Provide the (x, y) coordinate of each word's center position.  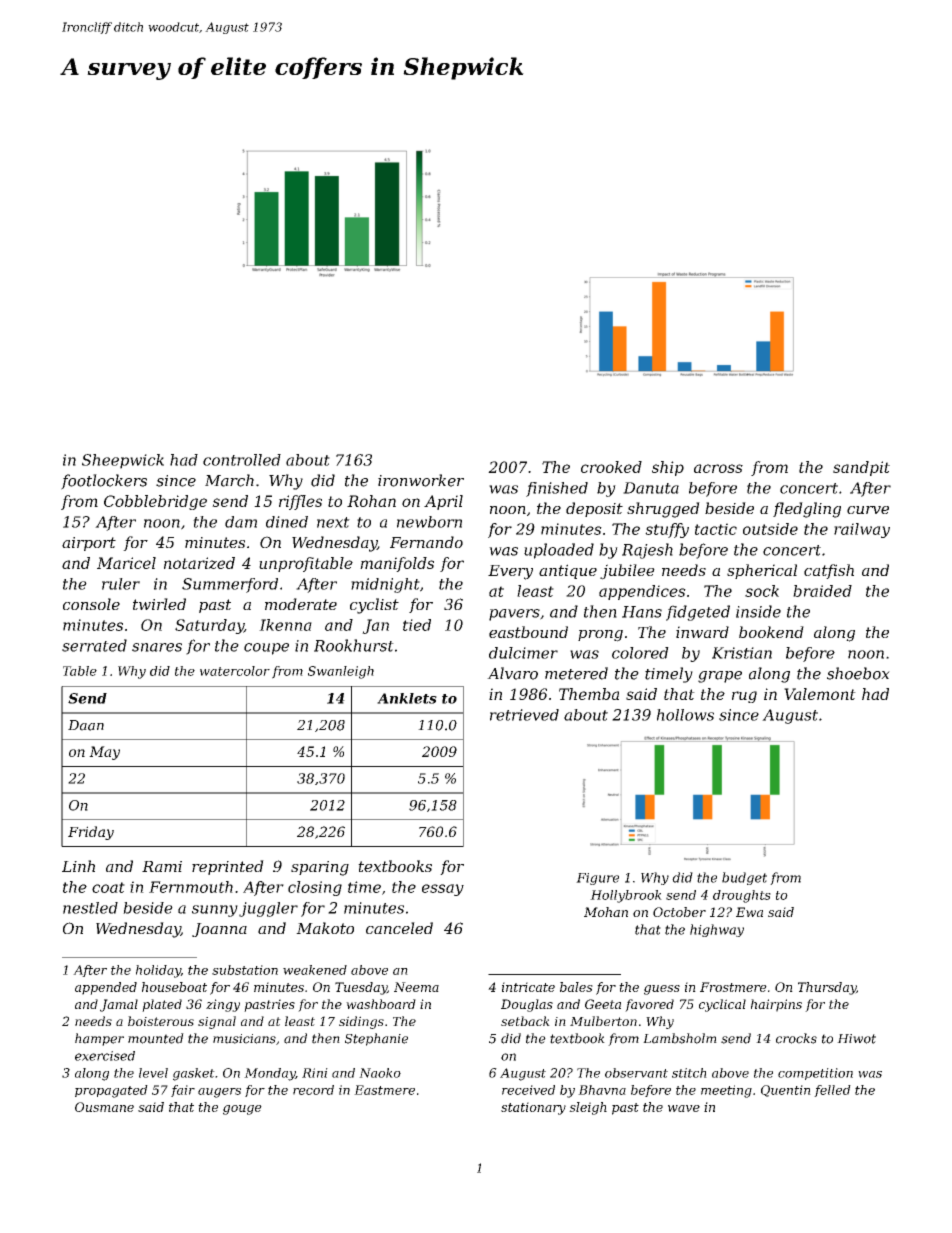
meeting (726, 1091)
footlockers (104, 482)
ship (668, 468)
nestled (90, 908)
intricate (528, 987)
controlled (242, 460)
